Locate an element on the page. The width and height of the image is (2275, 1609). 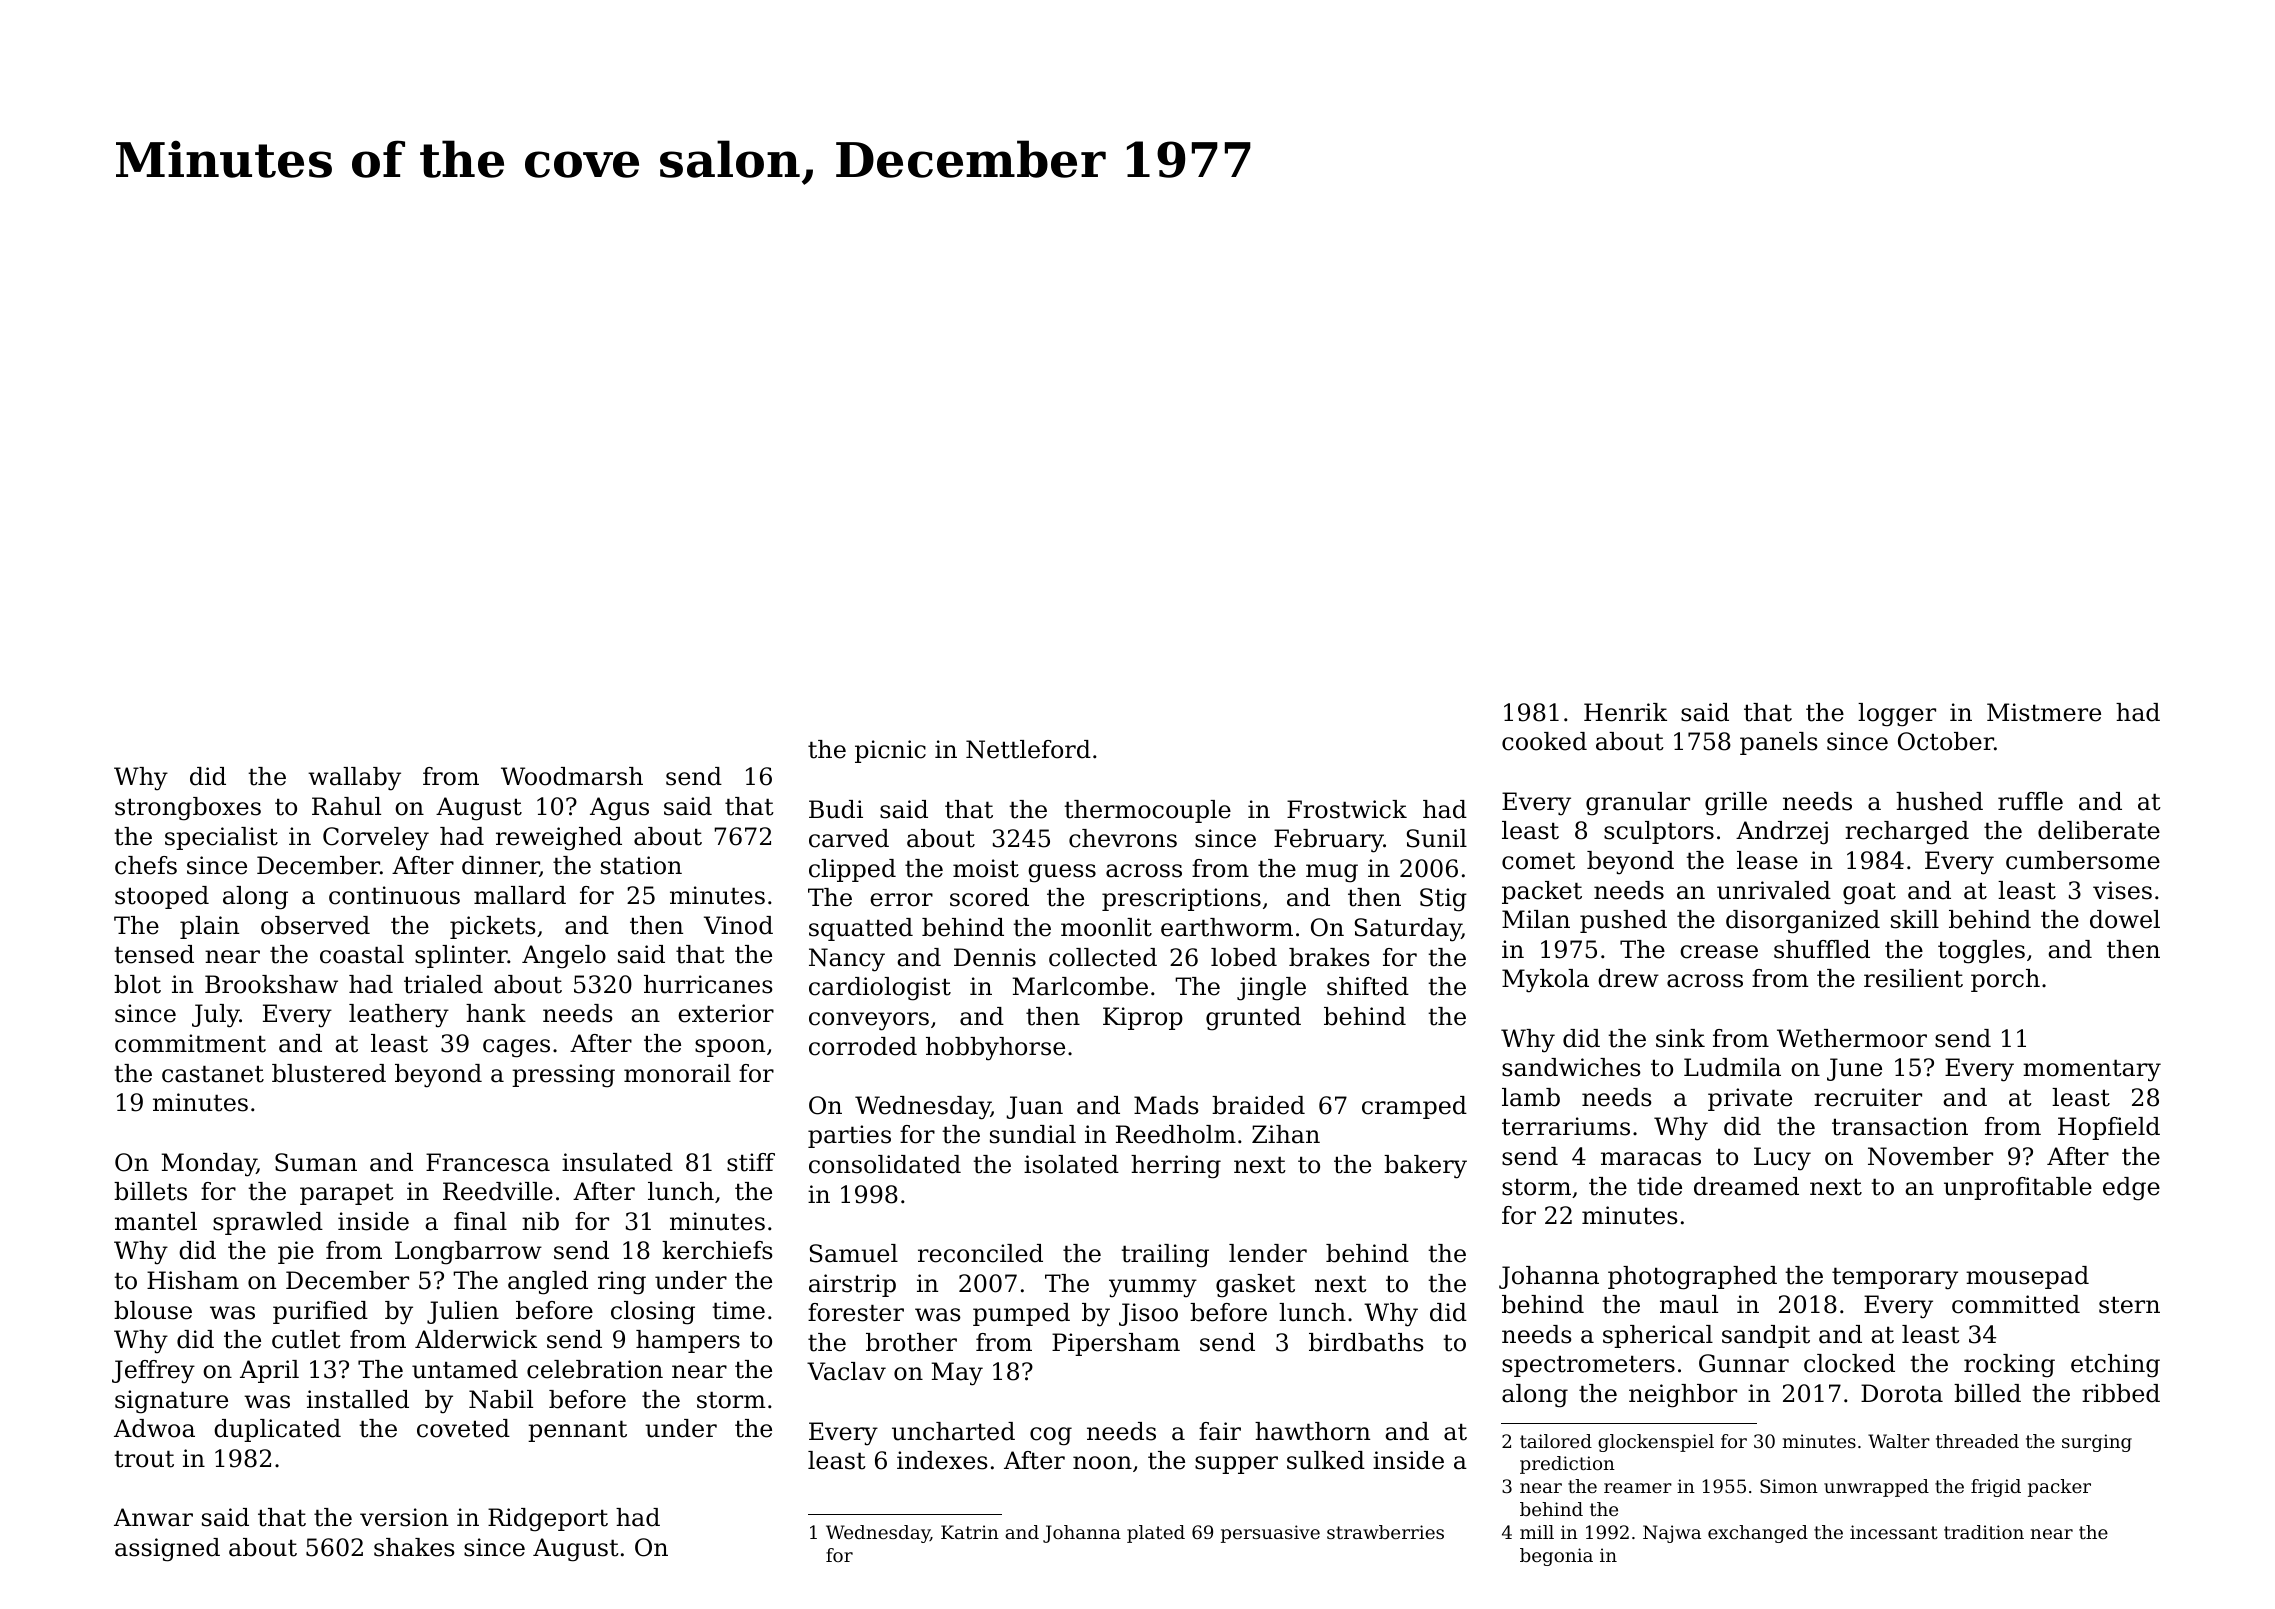
cramped is located at coordinates (1414, 1107).
